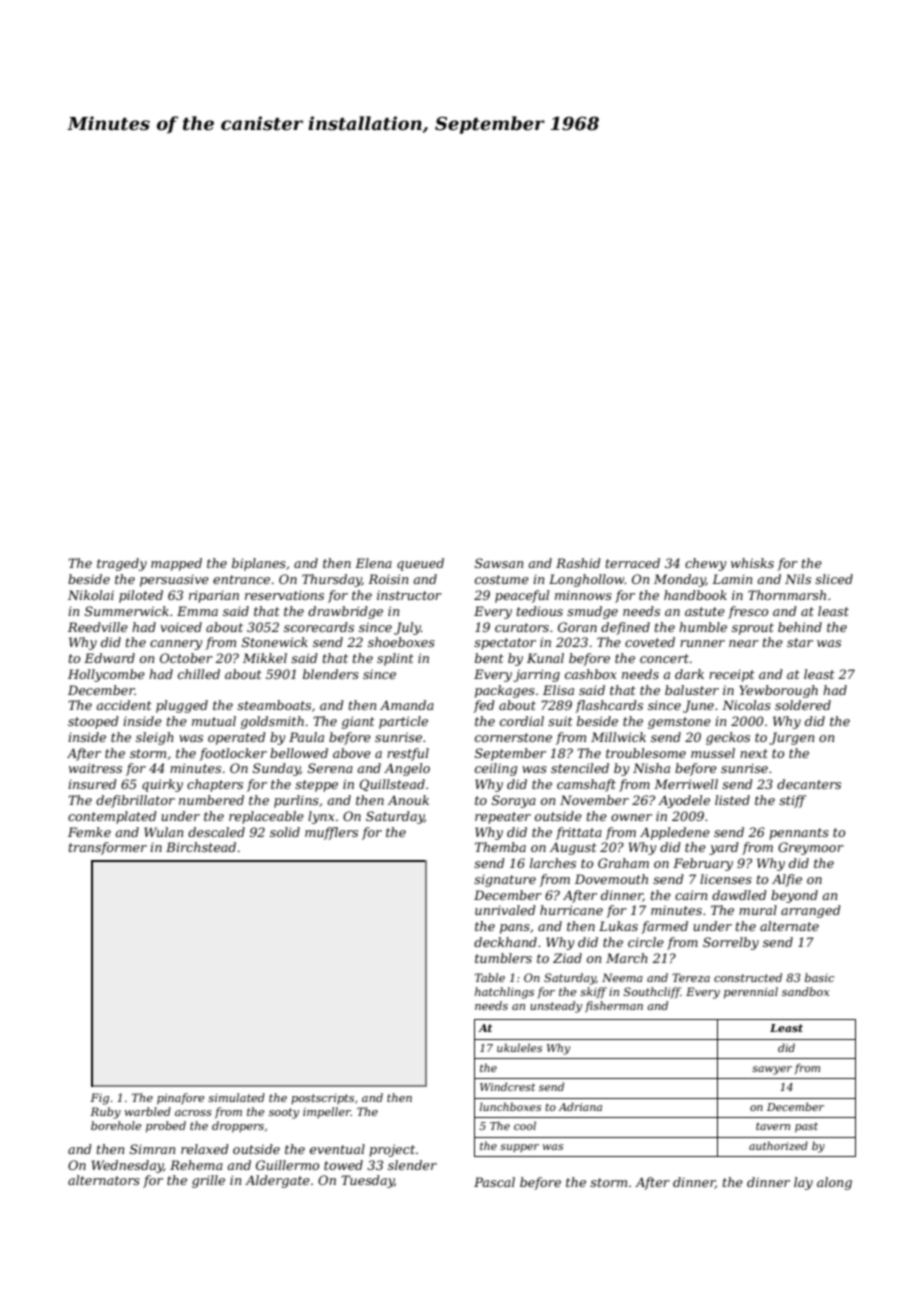 Image resolution: width=924 pixels, height=1308 pixels. Describe the element at coordinates (92, 784) in the document. I see `insured` at that location.
